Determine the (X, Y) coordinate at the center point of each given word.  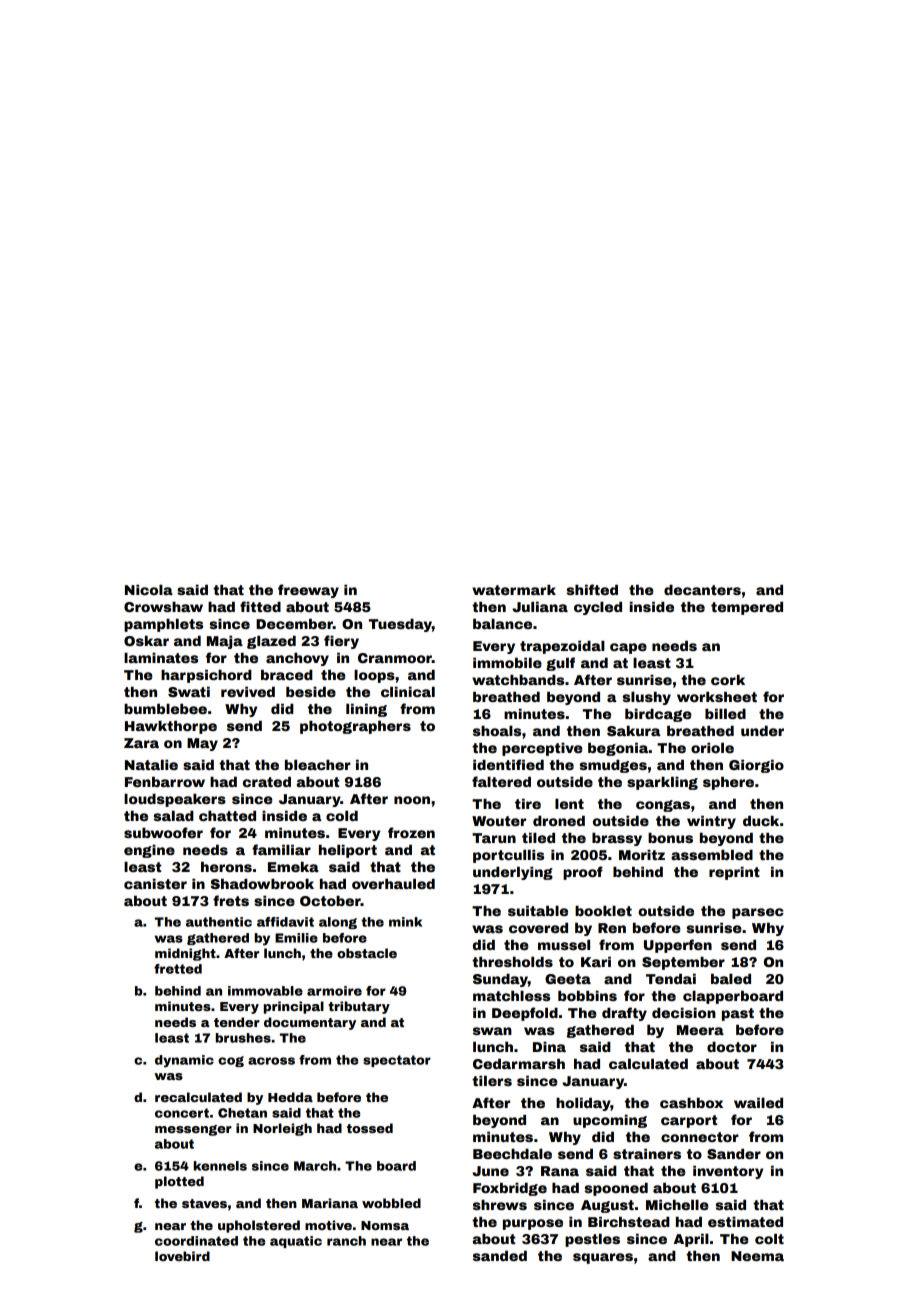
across (271, 1061)
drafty (624, 1014)
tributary (359, 1007)
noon (412, 800)
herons (226, 867)
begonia (618, 749)
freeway (308, 591)
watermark (514, 590)
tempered (747, 608)
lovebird (182, 1256)
